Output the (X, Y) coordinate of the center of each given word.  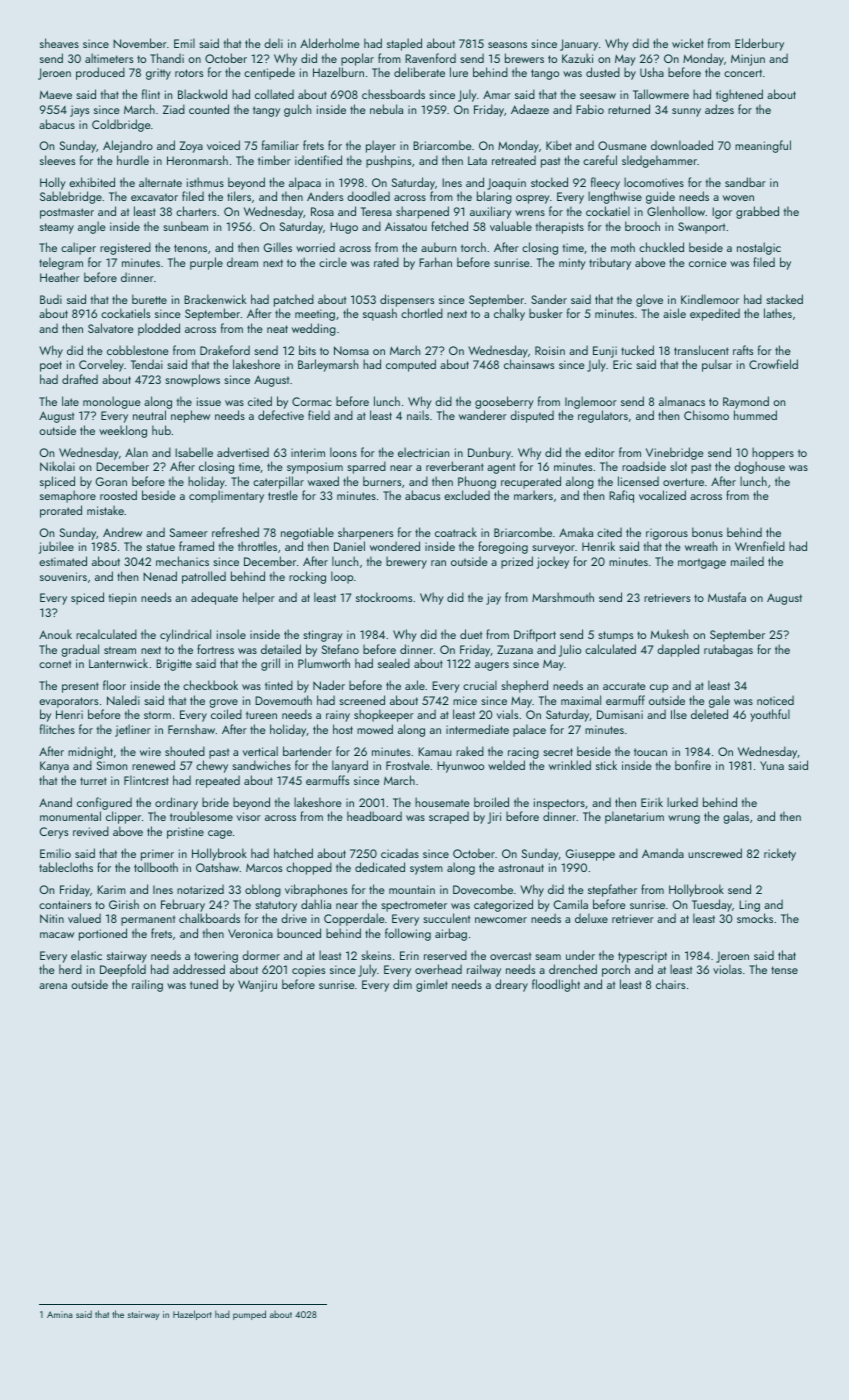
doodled (368, 196)
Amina (60, 1314)
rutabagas (728, 650)
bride (215, 802)
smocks (755, 918)
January (579, 45)
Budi (51, 299)
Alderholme (330, 43)
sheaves (59, 43)
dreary (511, 985)
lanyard (350, 766)
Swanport (701, 228)
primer (157, 855)
